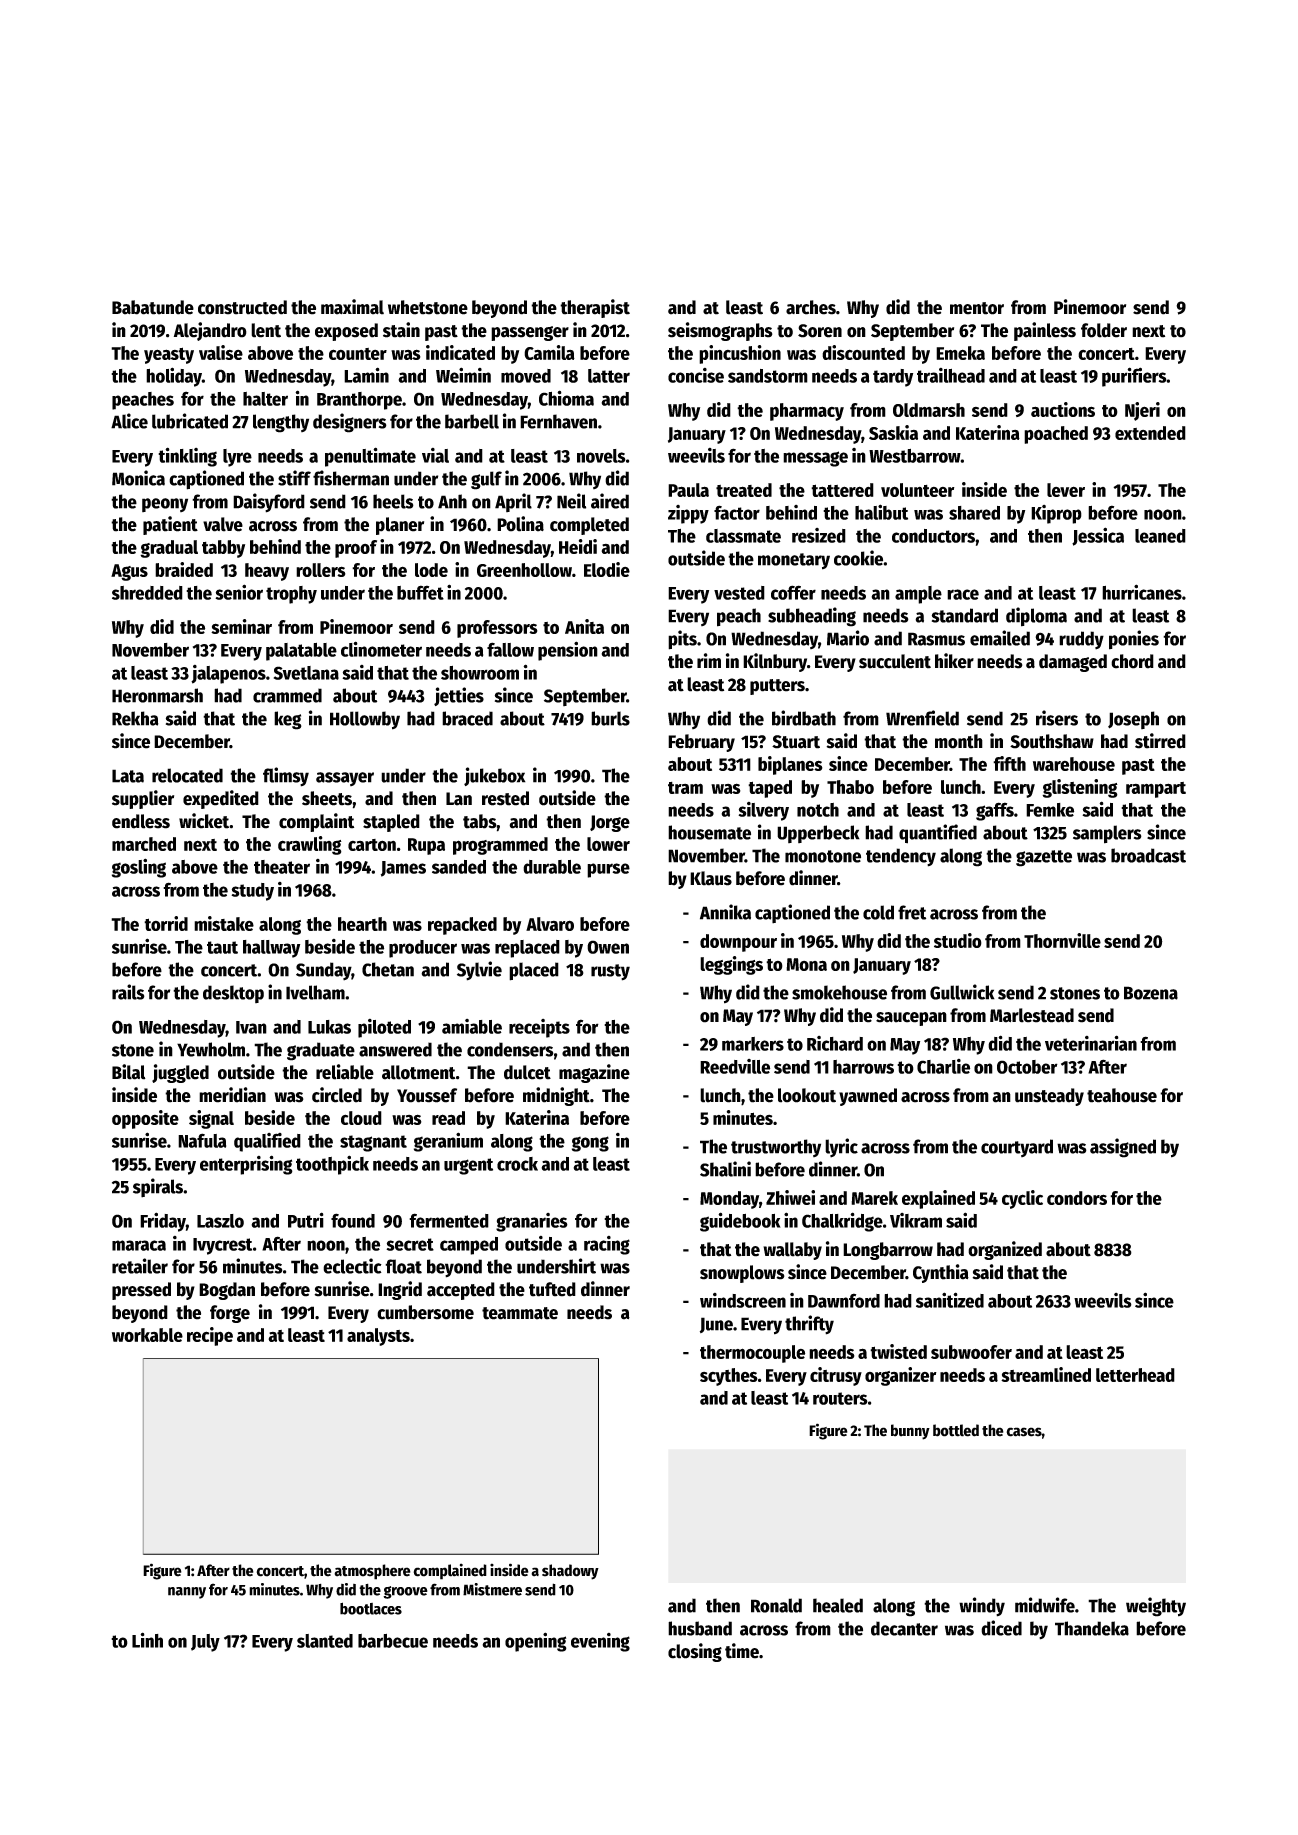 This page has width=1298, height=1835. I want to click on Thandeka, so click(1092, 1628).
